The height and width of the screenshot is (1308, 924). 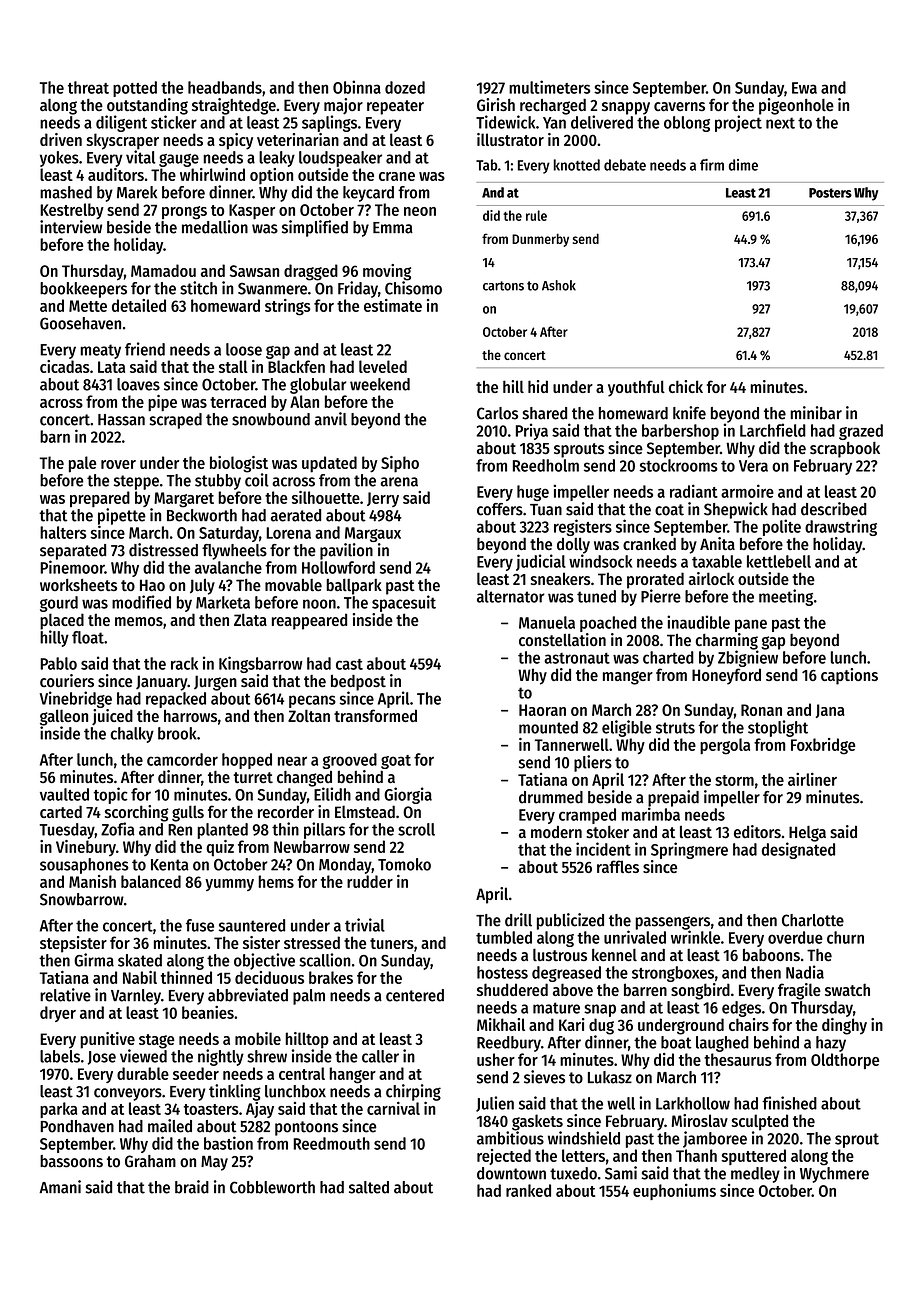 I want to click on Posters, so click(x=830, y=193).
